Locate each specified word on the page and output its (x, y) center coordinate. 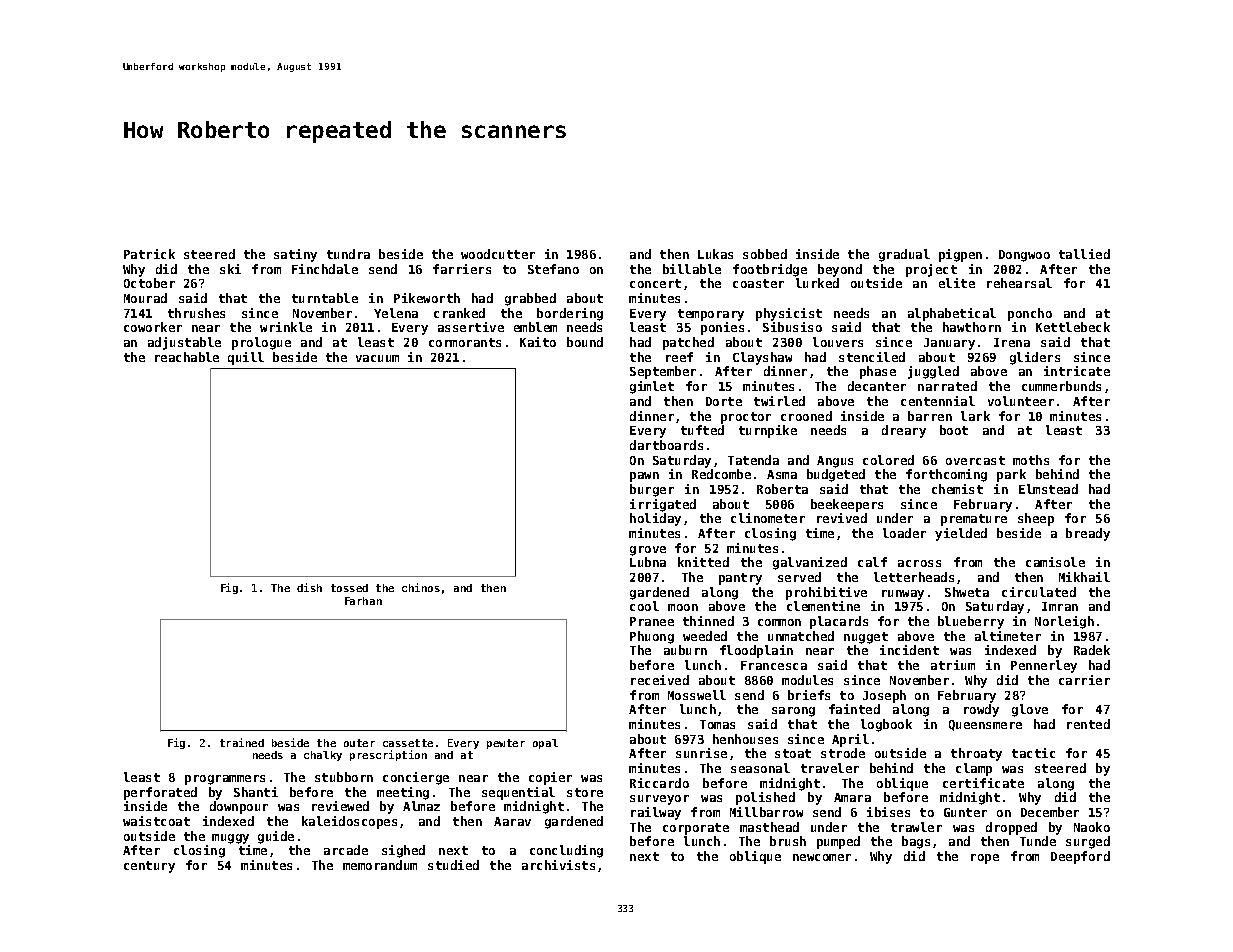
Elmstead (1048, 489)
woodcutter (498, 254)
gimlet (652, 387)
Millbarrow (766, 812)
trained (242, 742)
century (149, 867)
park (1011, 475)
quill (246, 358)
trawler (916, 827)
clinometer (768, 518)
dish (309, 587)
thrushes (196, 313)
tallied (1084, 254)
